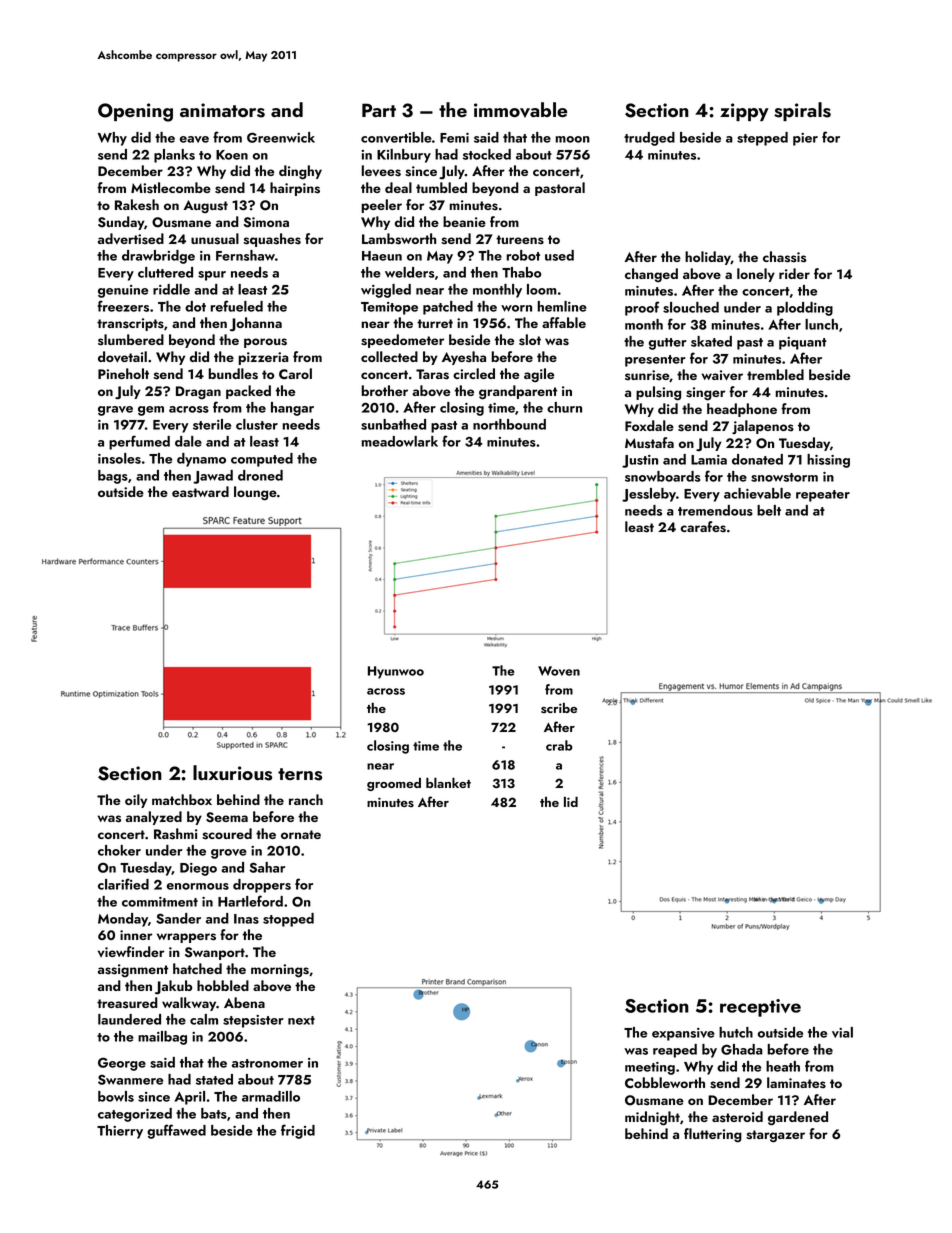 The height and width of the screenshot is (1233, 952). I want to click on lounge, so click(255, 493).
